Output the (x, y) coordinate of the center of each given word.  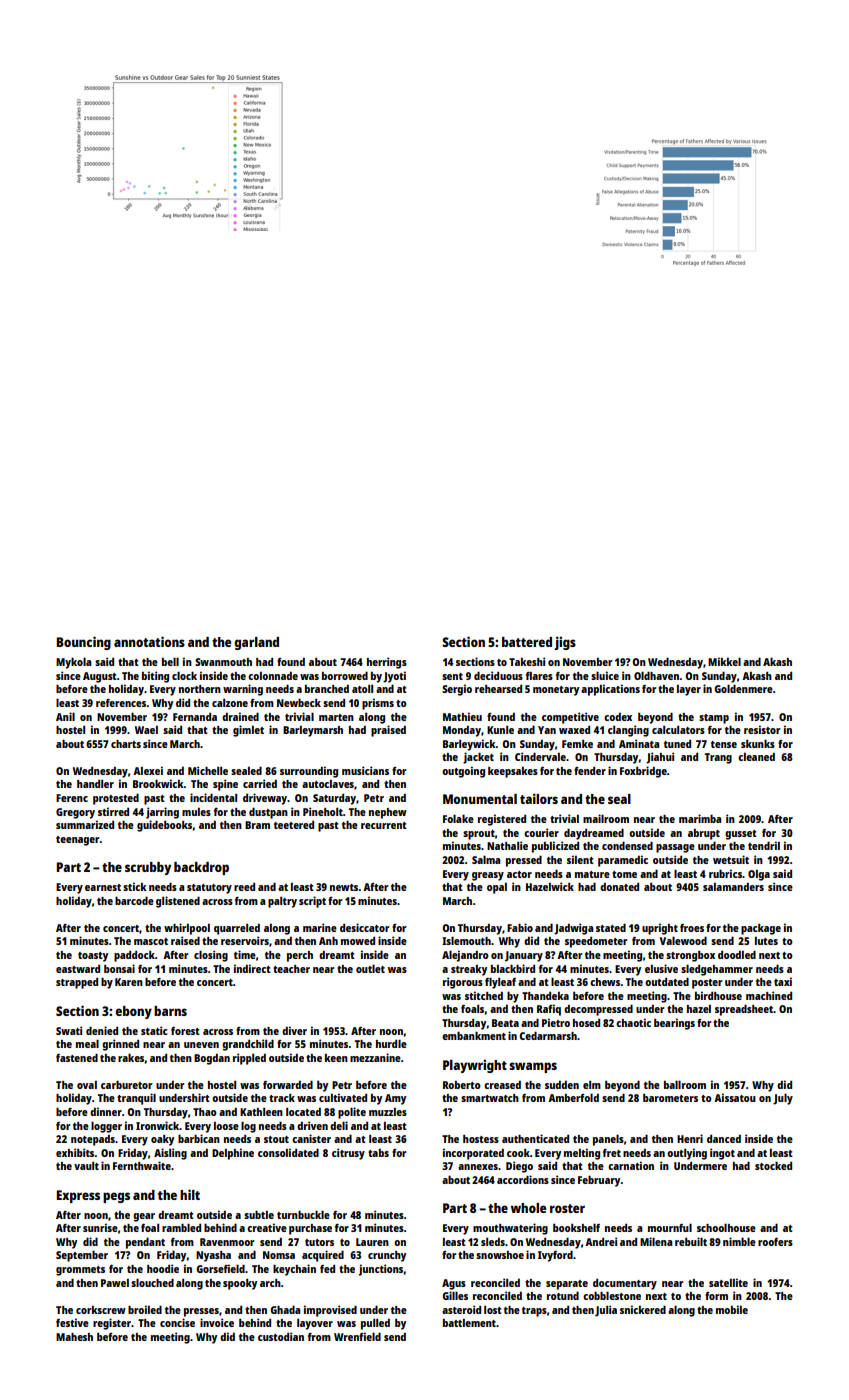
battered (527, 642)
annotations (149, 641)
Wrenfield (357, 1336)
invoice (217, 1322)
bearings (674, 1024)
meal (87, 1043)
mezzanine (375, 1057)
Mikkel (724, 661)
